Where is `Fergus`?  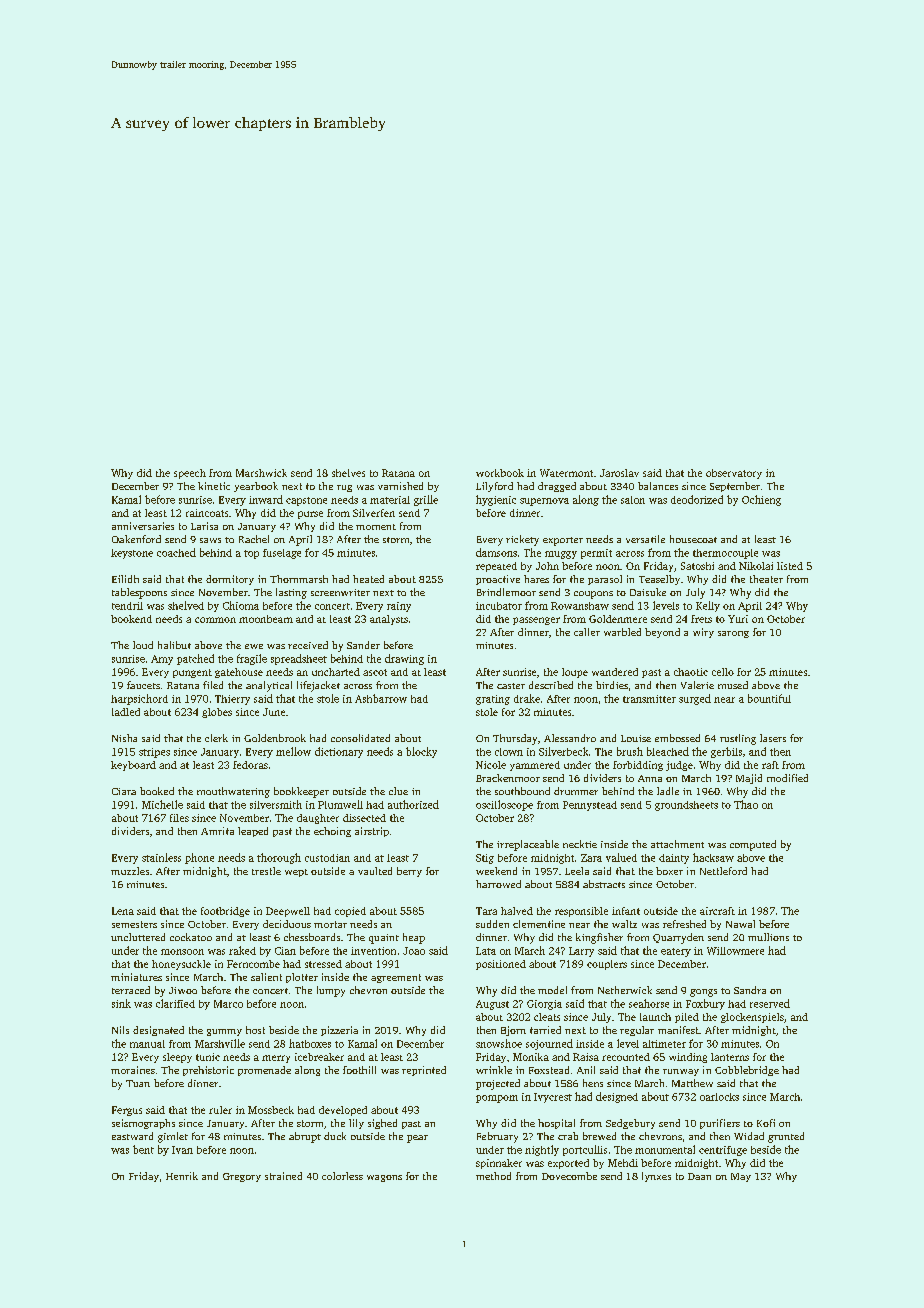
Fergus is located at coordinates (127, 1111).
